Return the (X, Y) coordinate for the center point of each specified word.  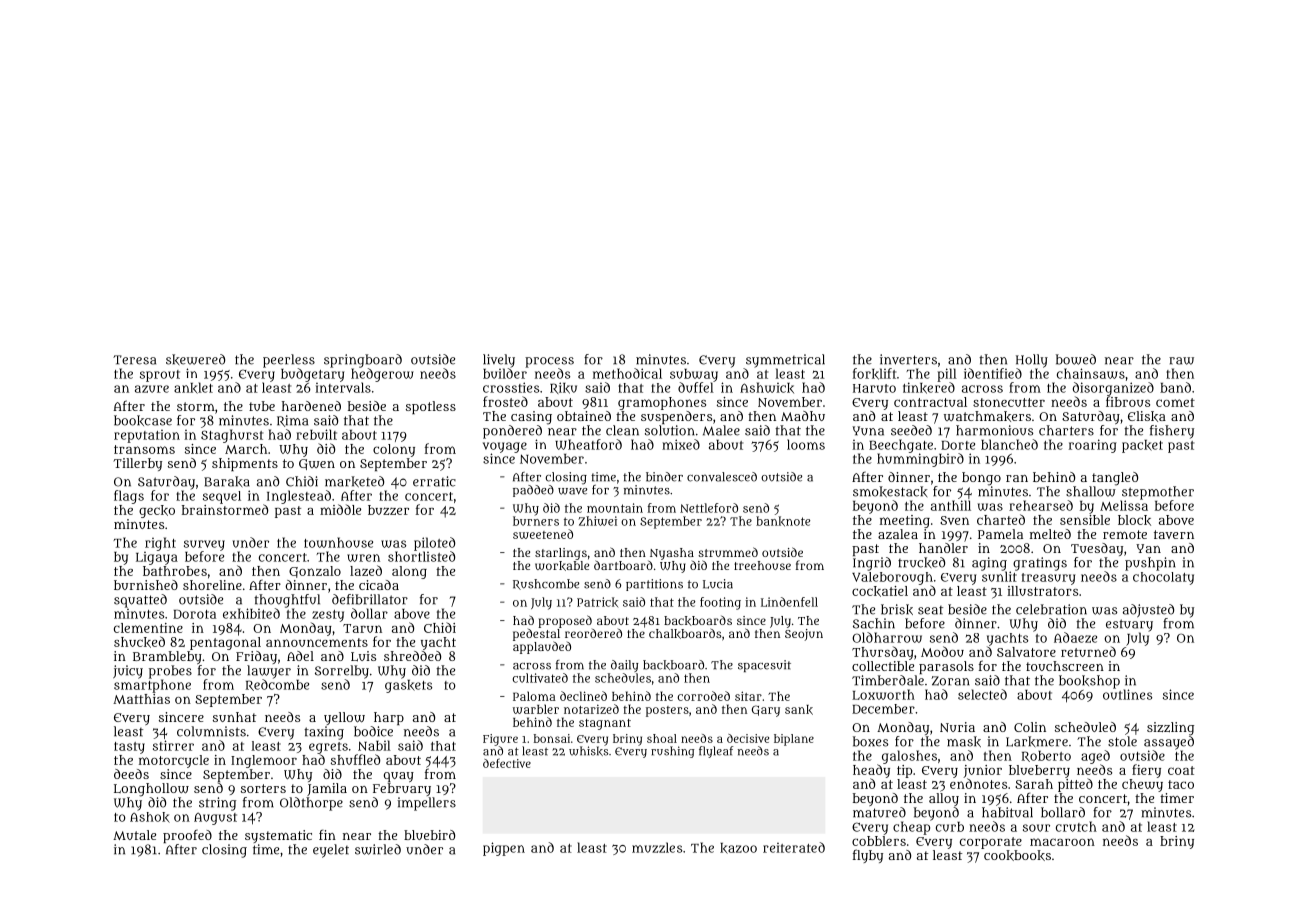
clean (622, 430)
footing (720, 603)
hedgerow (382, 375)
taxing (324, 733)
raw (1181, 361)
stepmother (1158, 493)
